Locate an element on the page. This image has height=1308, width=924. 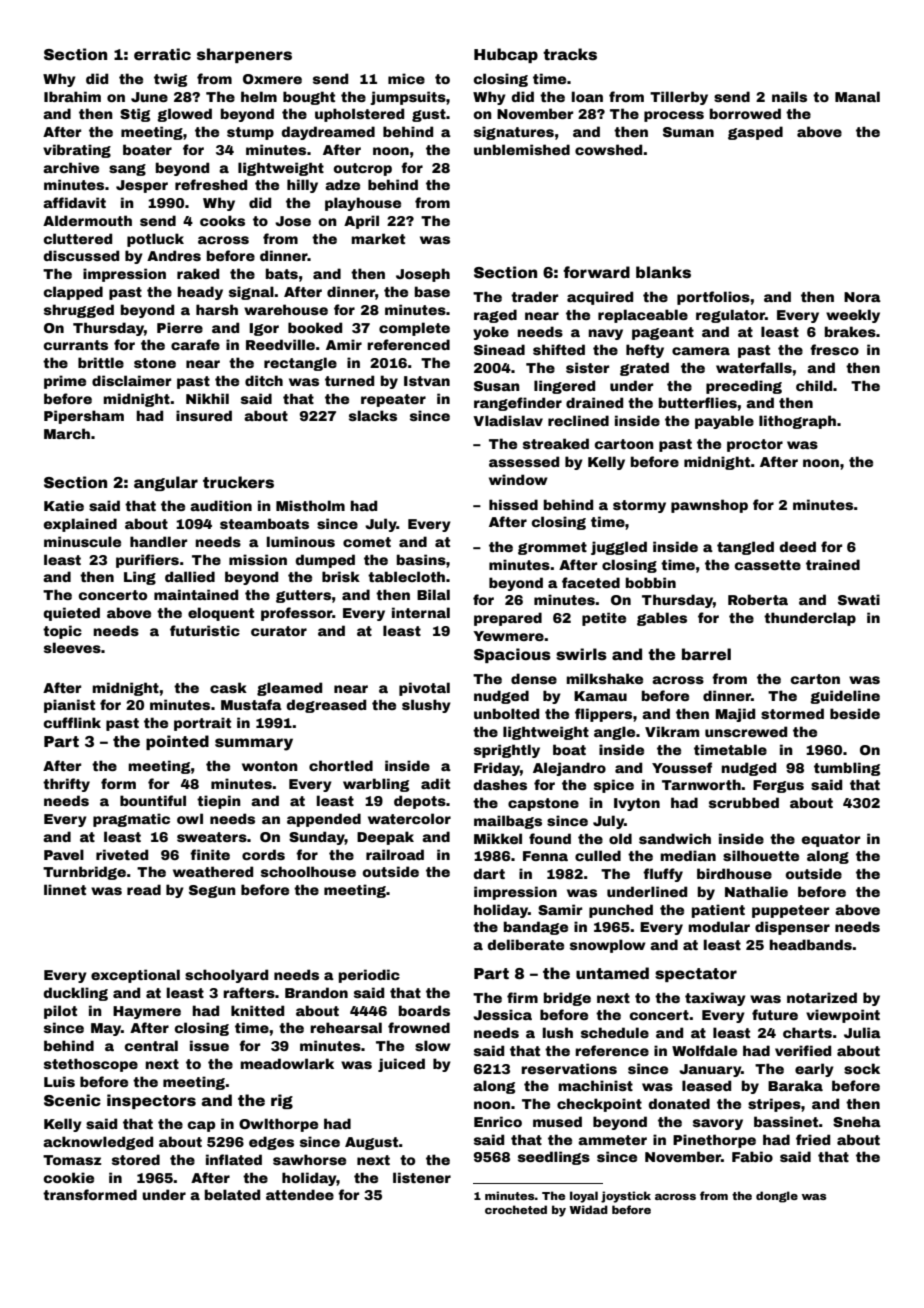
discussed is located at coordinates (81, 255).
